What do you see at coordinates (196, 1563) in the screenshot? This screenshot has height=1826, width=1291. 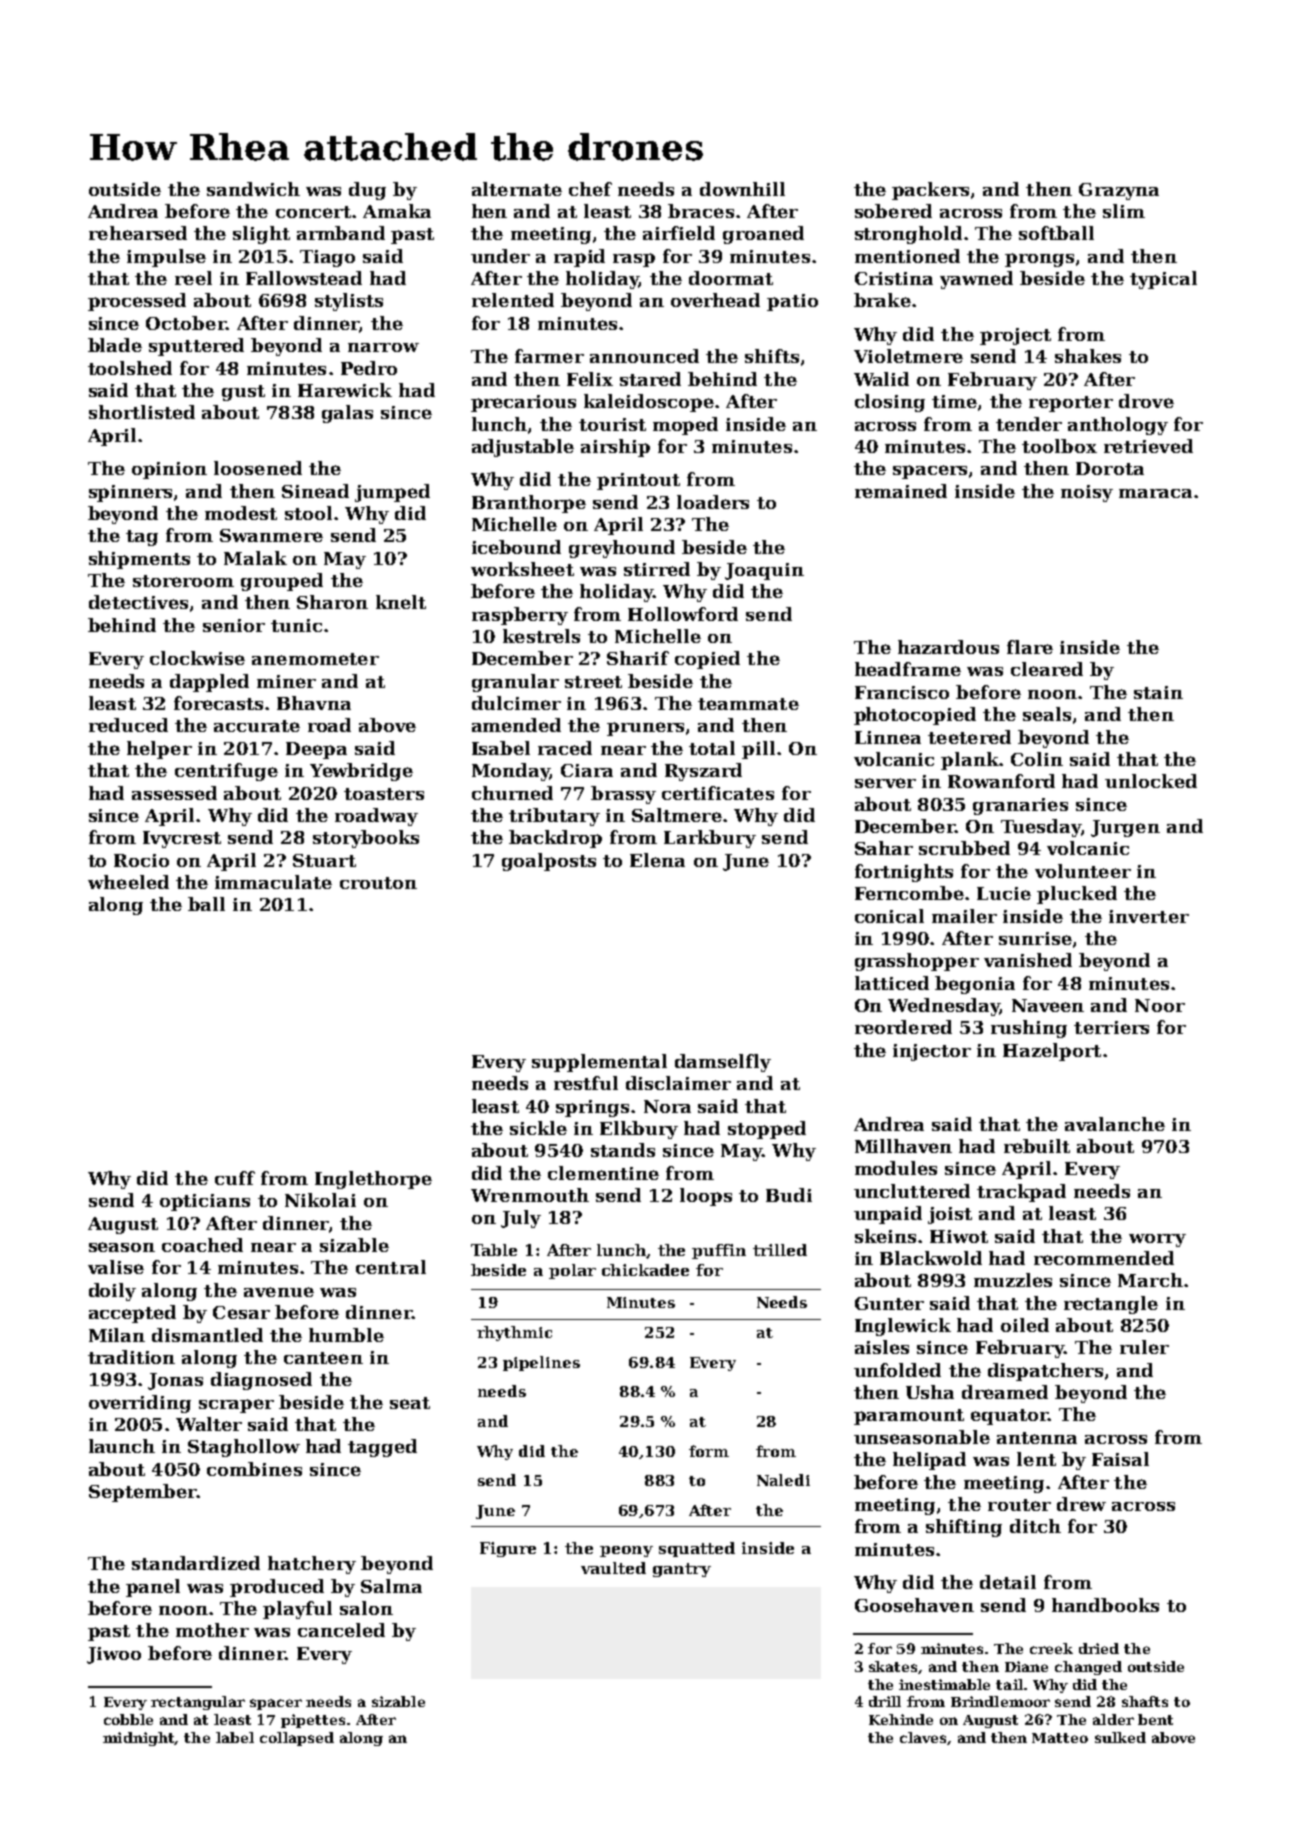 I see `standardized` at bounding box center [196, 1563].
